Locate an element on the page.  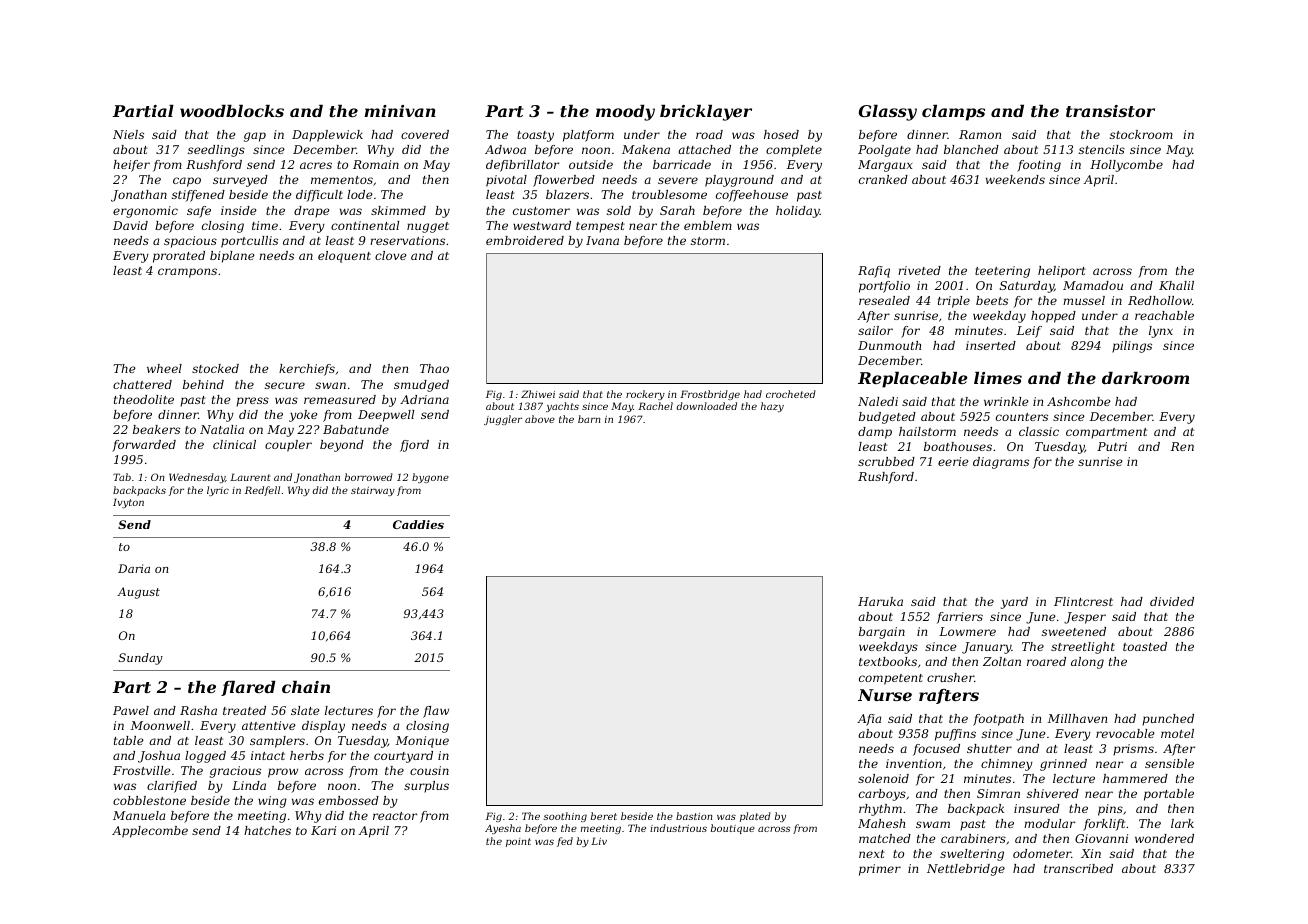
stiffened is located at coordinates (198, 196).
